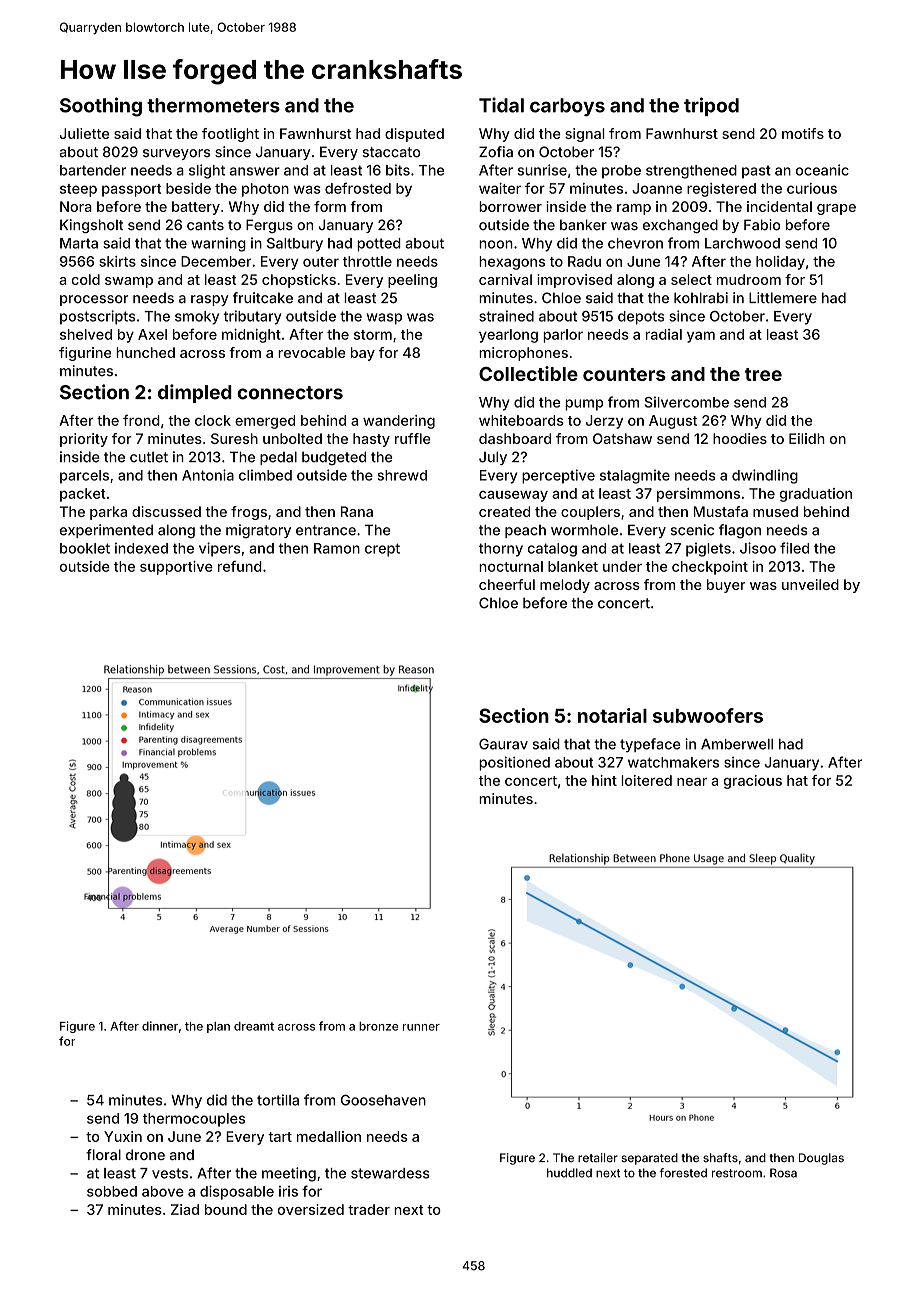  Describe the element at coordinates (563, 336) in the screenshot. I see `parlor` at that location.
